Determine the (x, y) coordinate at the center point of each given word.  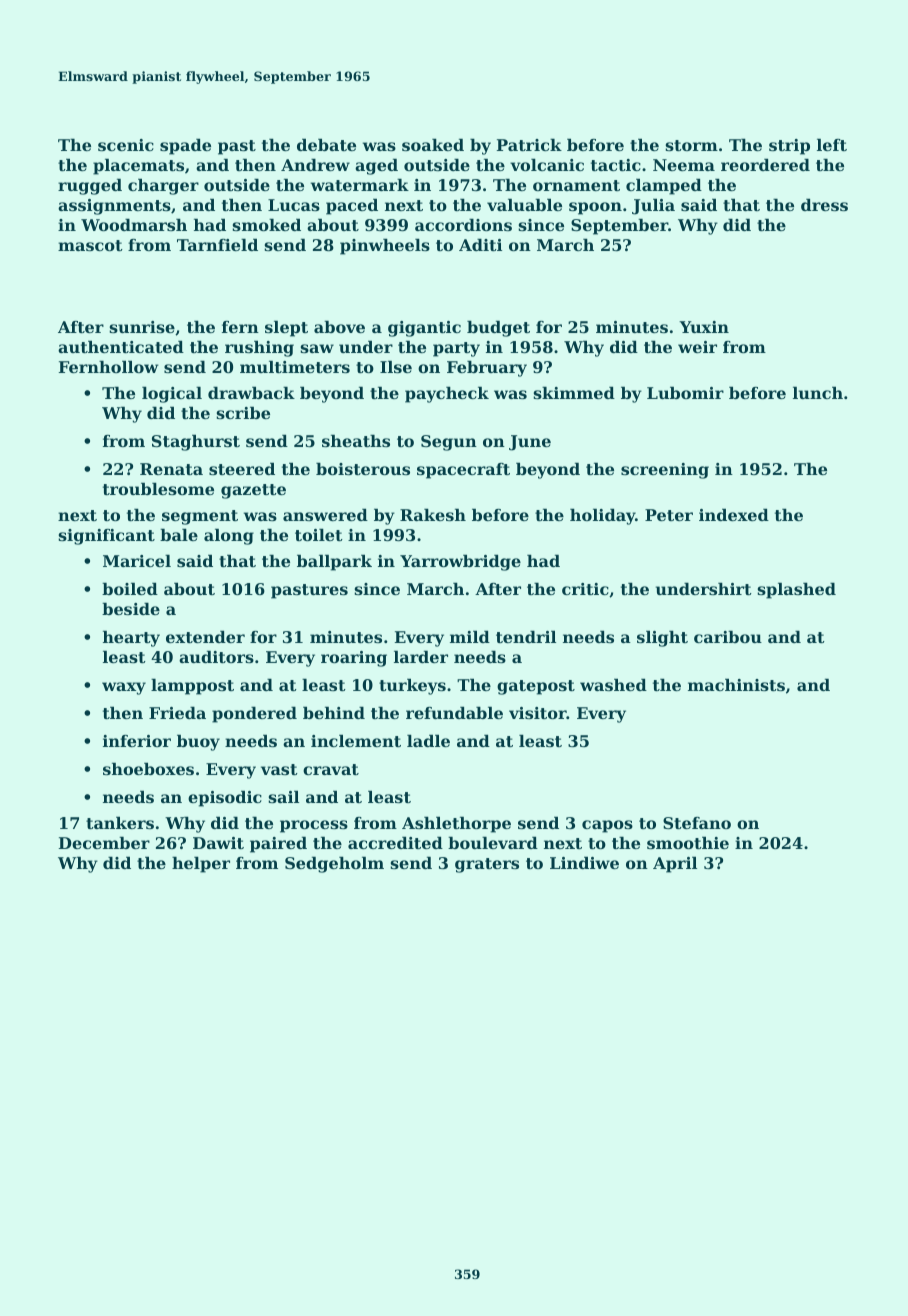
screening (665, 471)
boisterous (363, 469)
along (229, 537)
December (104, 843)
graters (487, 865)
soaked (433, 145)
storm (691, 145)
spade (185, 147)
